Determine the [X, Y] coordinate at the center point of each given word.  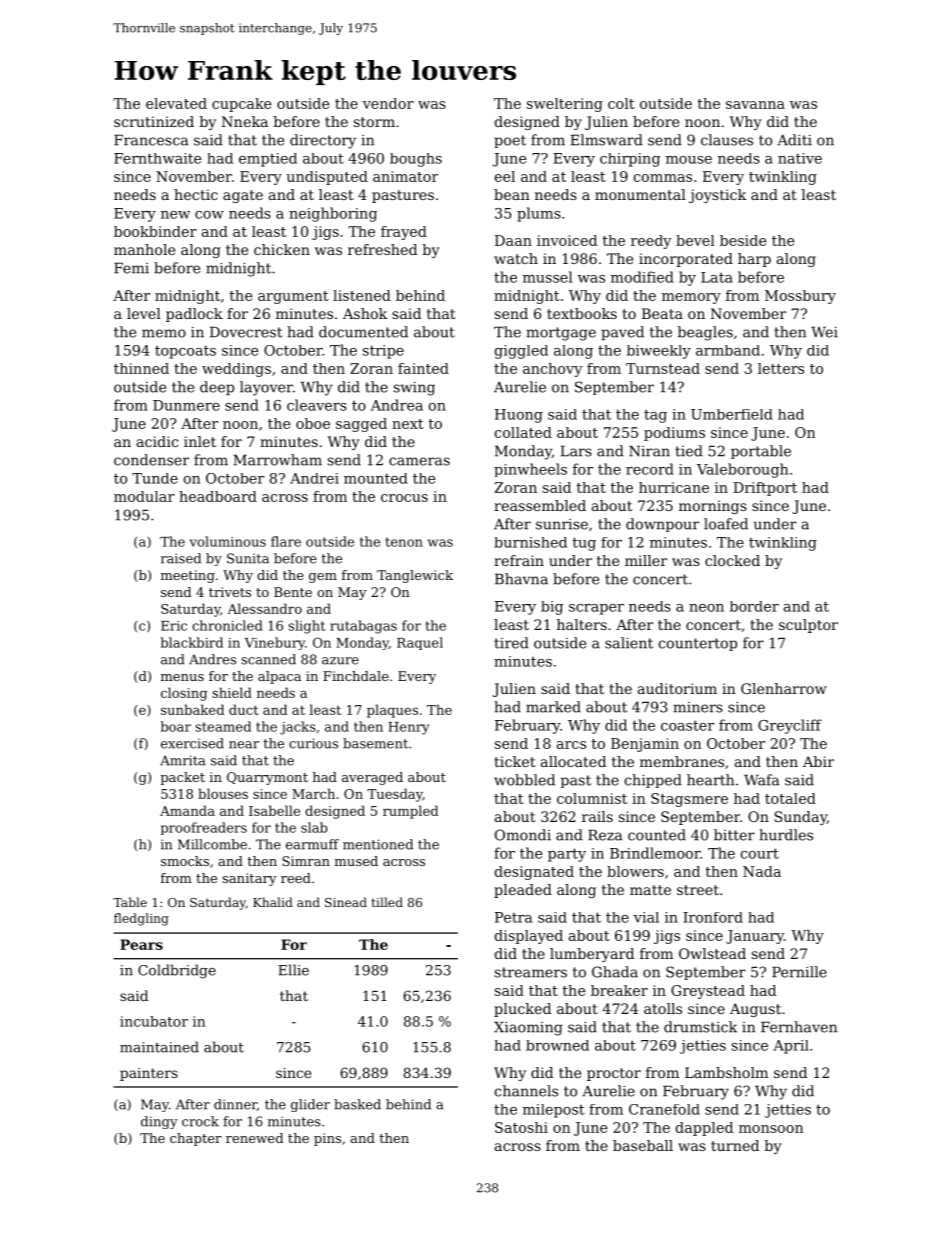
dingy [159, 1122]
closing [184, 694]
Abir [818, 761]
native [800, 158]
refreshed [382, 249]
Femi [131, 268]
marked [553, 707]
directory [323, 141]
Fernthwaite [157, 158]
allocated [573, 761]
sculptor [808, 626]
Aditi [794, 140]
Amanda [187, 810]
